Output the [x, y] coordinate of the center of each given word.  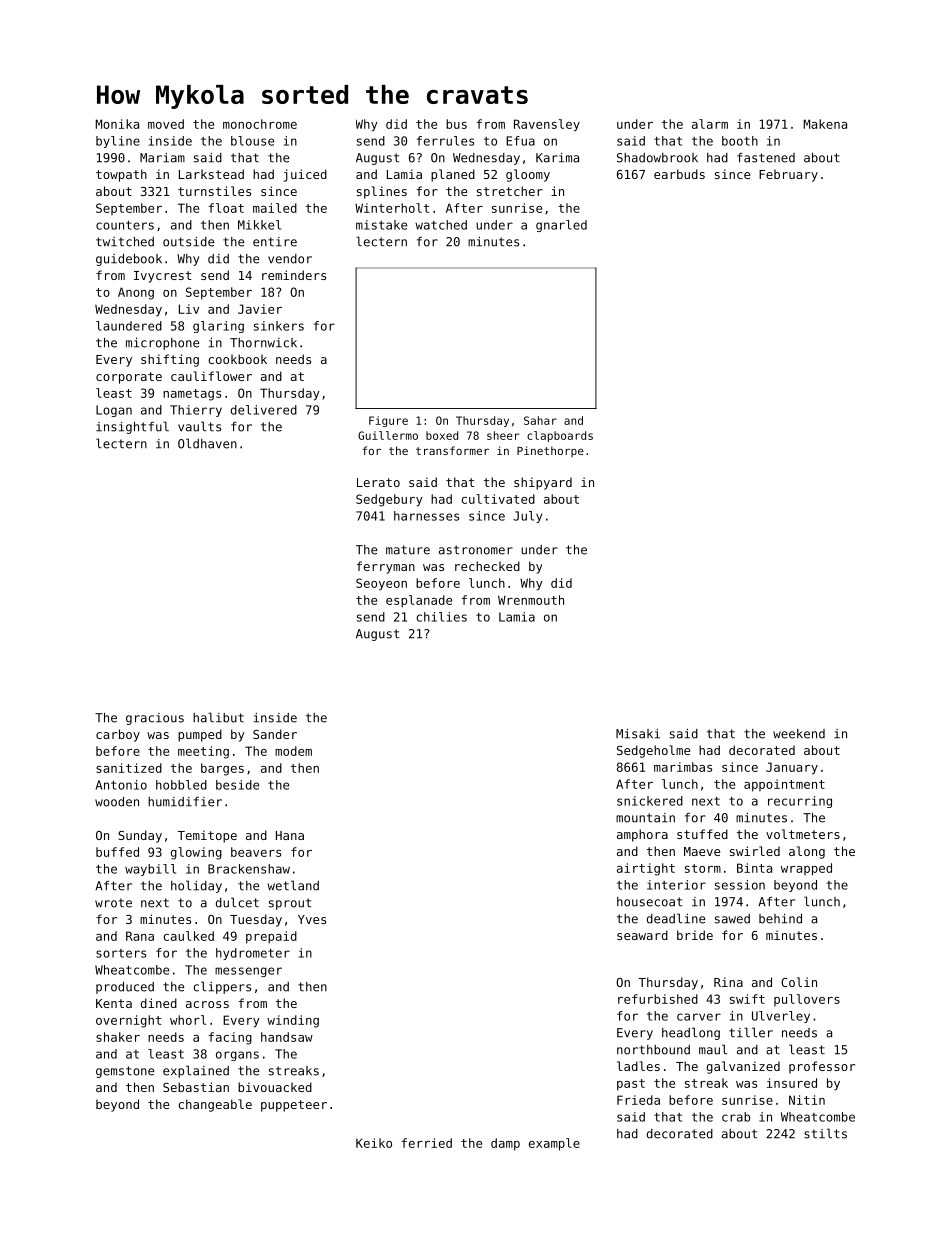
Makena [825, 124]
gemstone [125, 1072]
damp [505, 1144]
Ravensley [547, 125]
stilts [825, 1133]
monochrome [260, 124]
